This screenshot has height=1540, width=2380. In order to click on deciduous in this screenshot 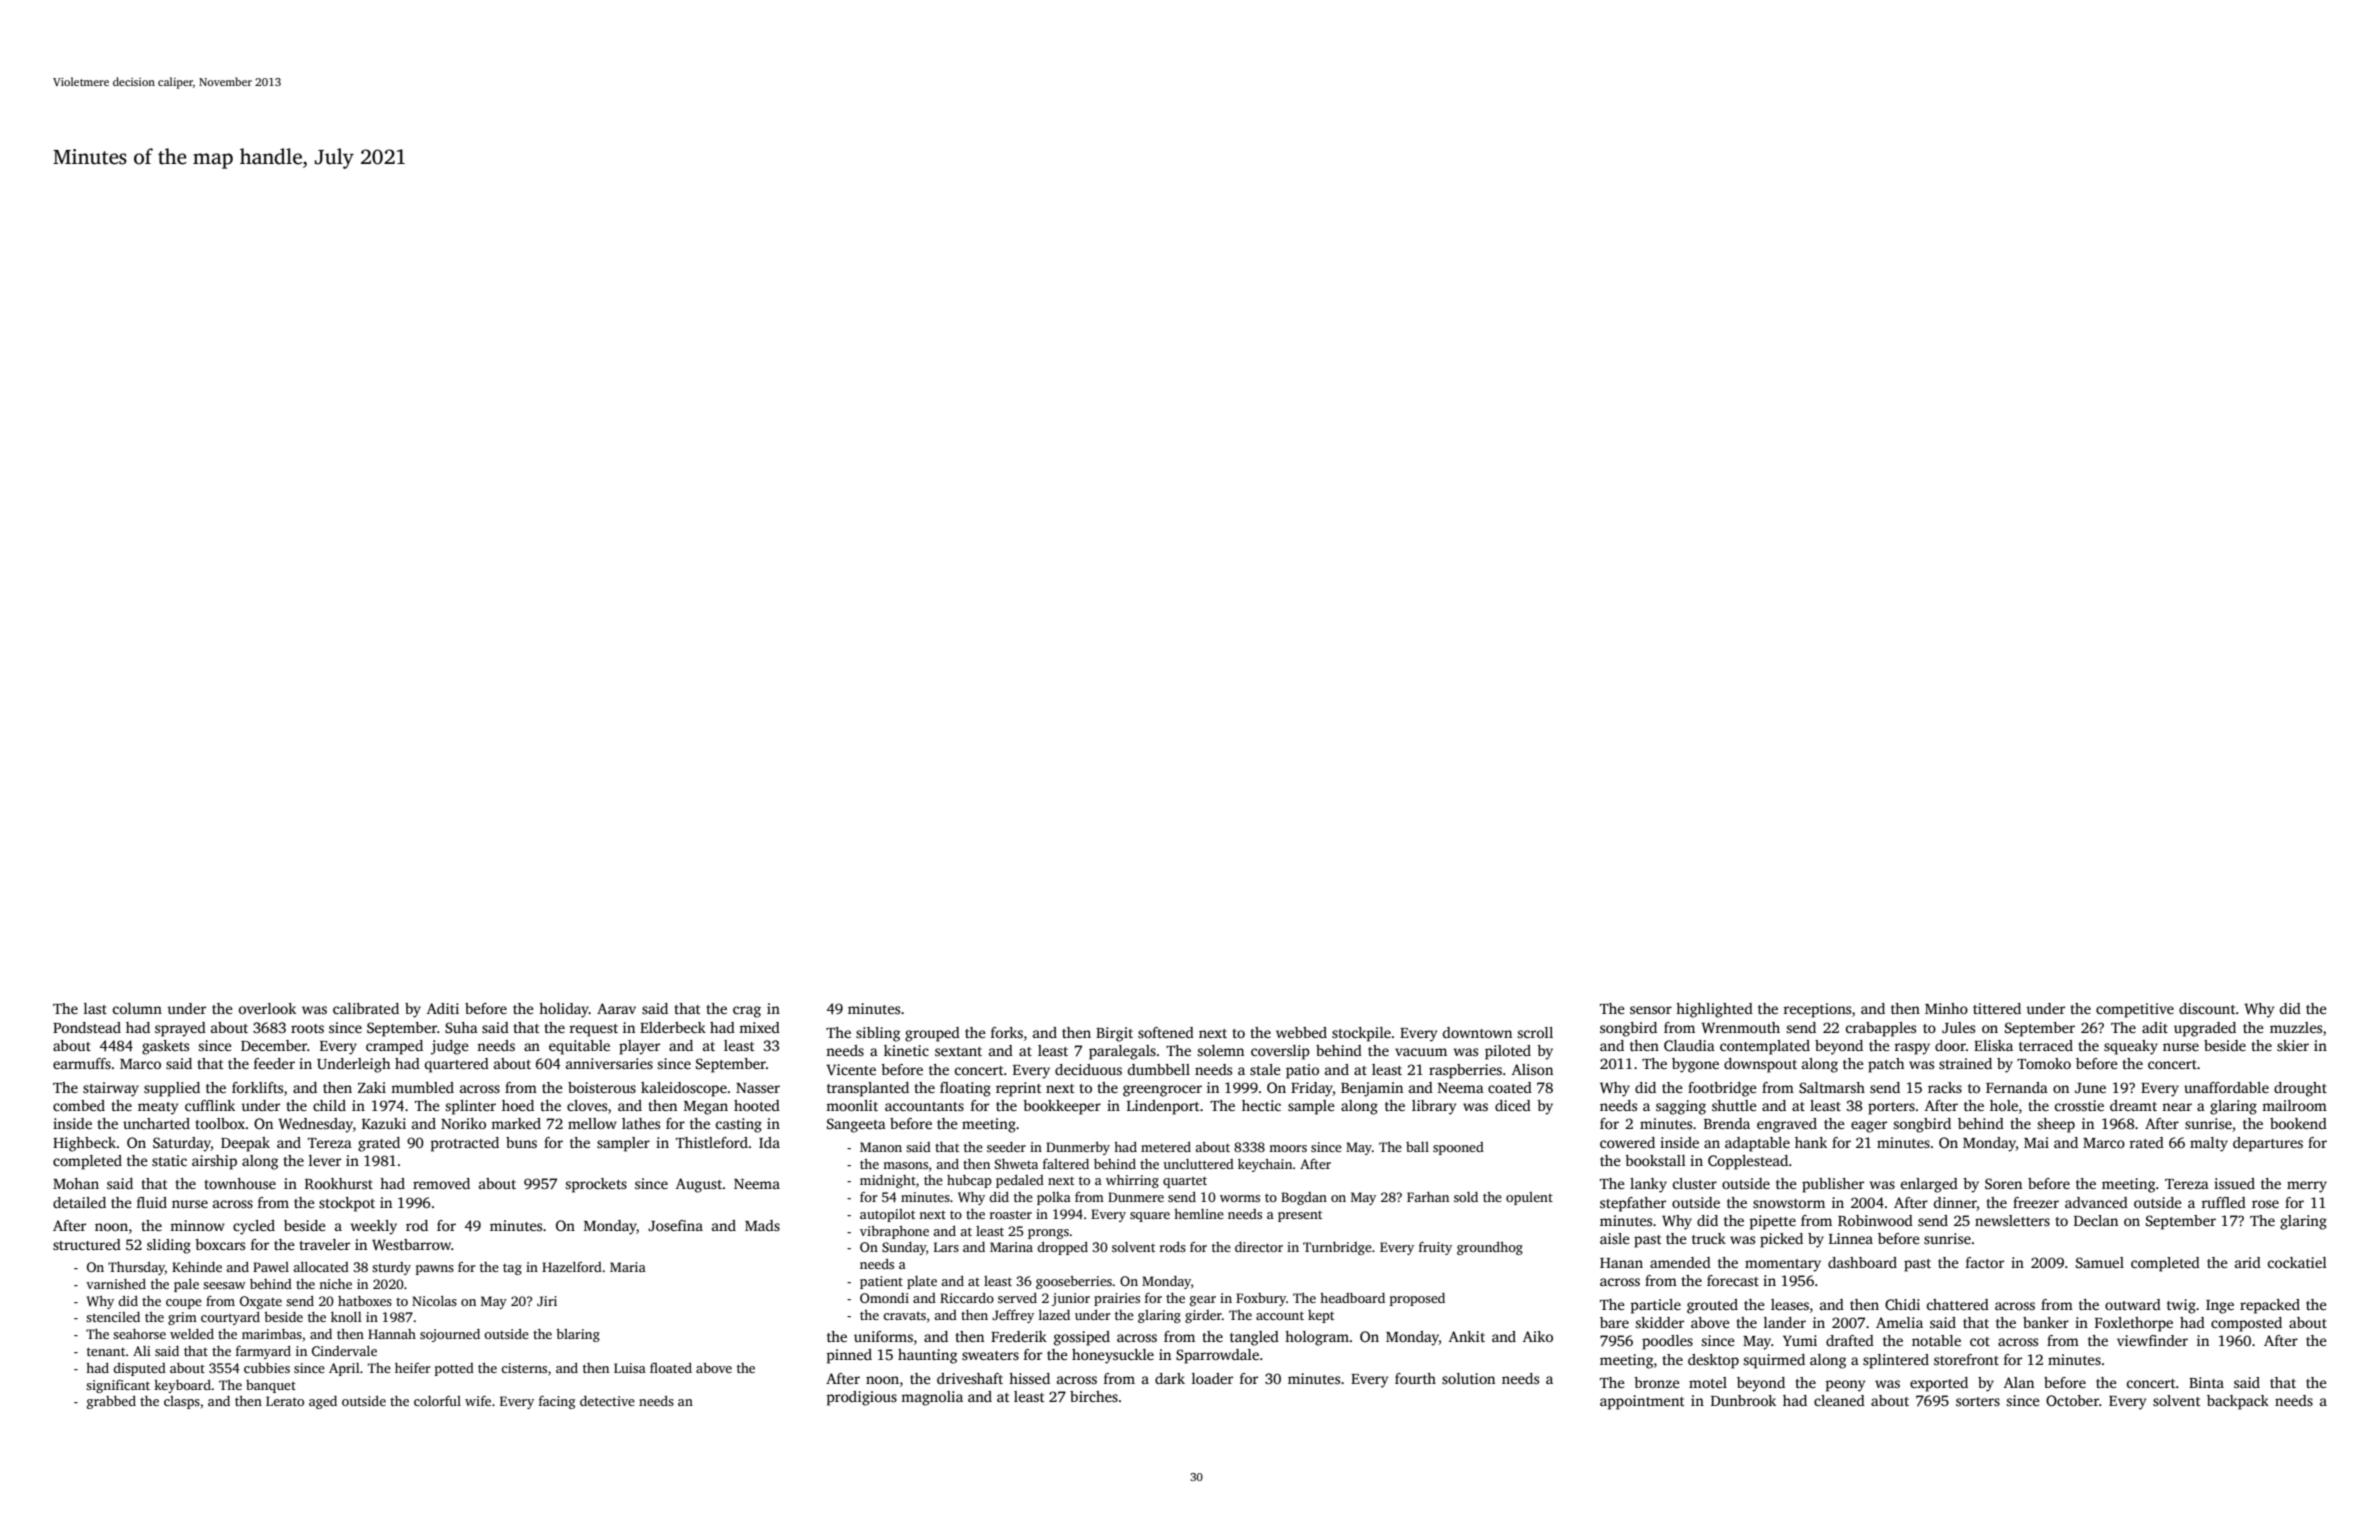, I will do `click(1088, 1069)`.
